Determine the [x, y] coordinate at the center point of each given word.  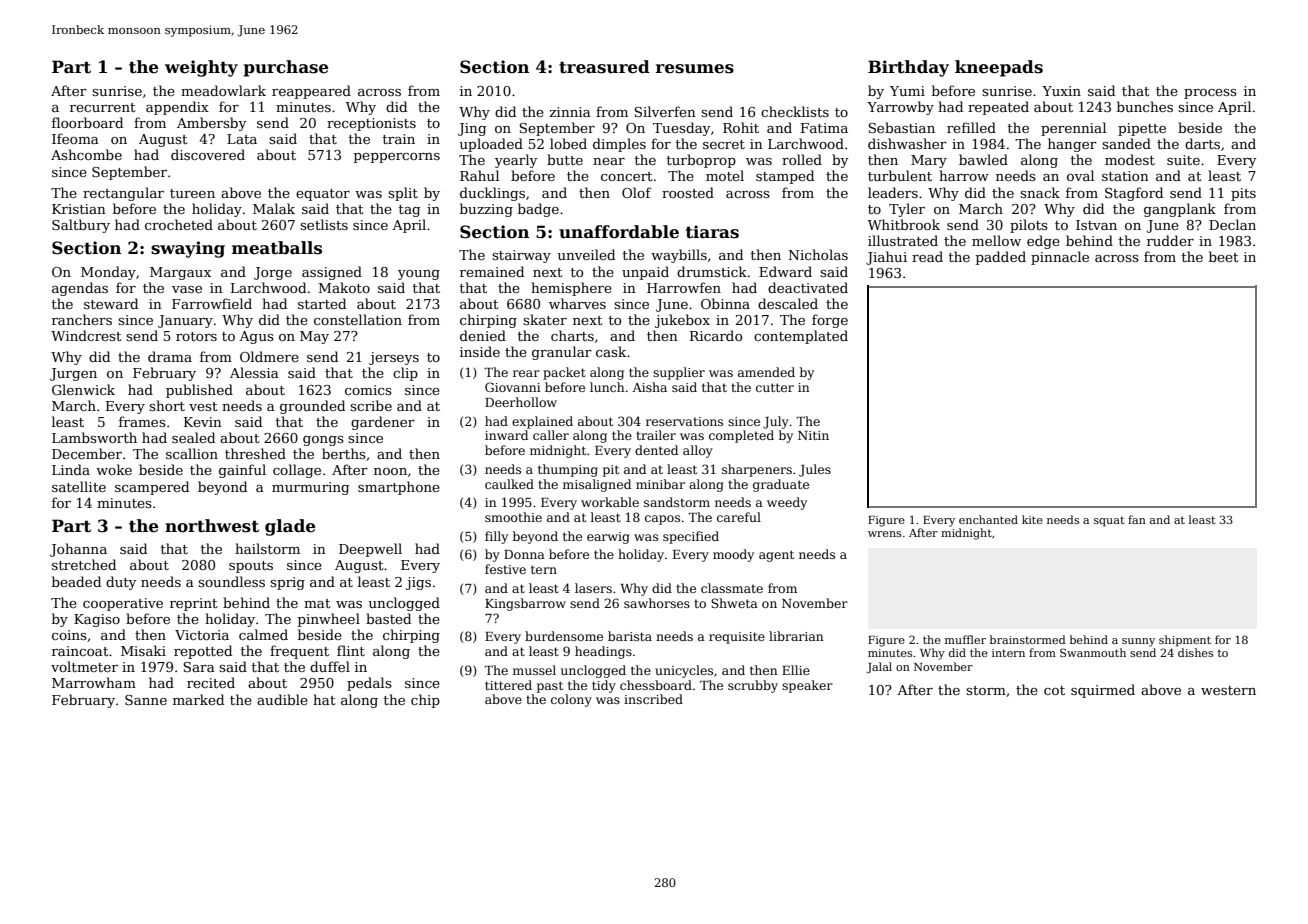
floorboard [87, 122]
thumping [568, 470]
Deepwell [370, 550]
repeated [998, 108]
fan [1137, 519]
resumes [695, 69]
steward [111, 303]
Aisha [649, 387]
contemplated [801, 337]
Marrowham [94, 682]
